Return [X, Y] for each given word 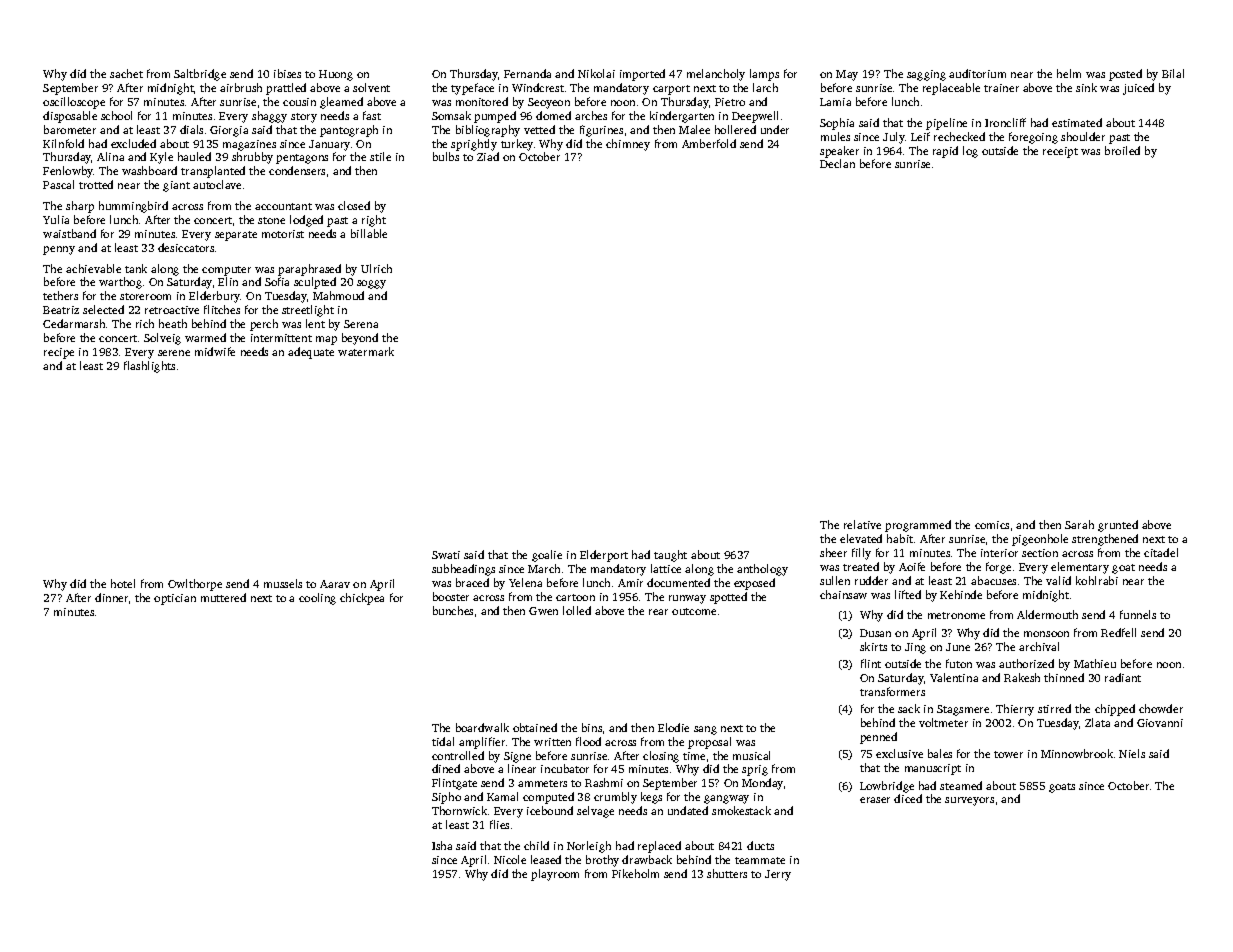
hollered [735, 129]
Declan [837, 163]
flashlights [149, 367]
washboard [149, 170]
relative [862, 524]
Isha [442, 845]
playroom [555, 875]
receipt [1060, 152]
